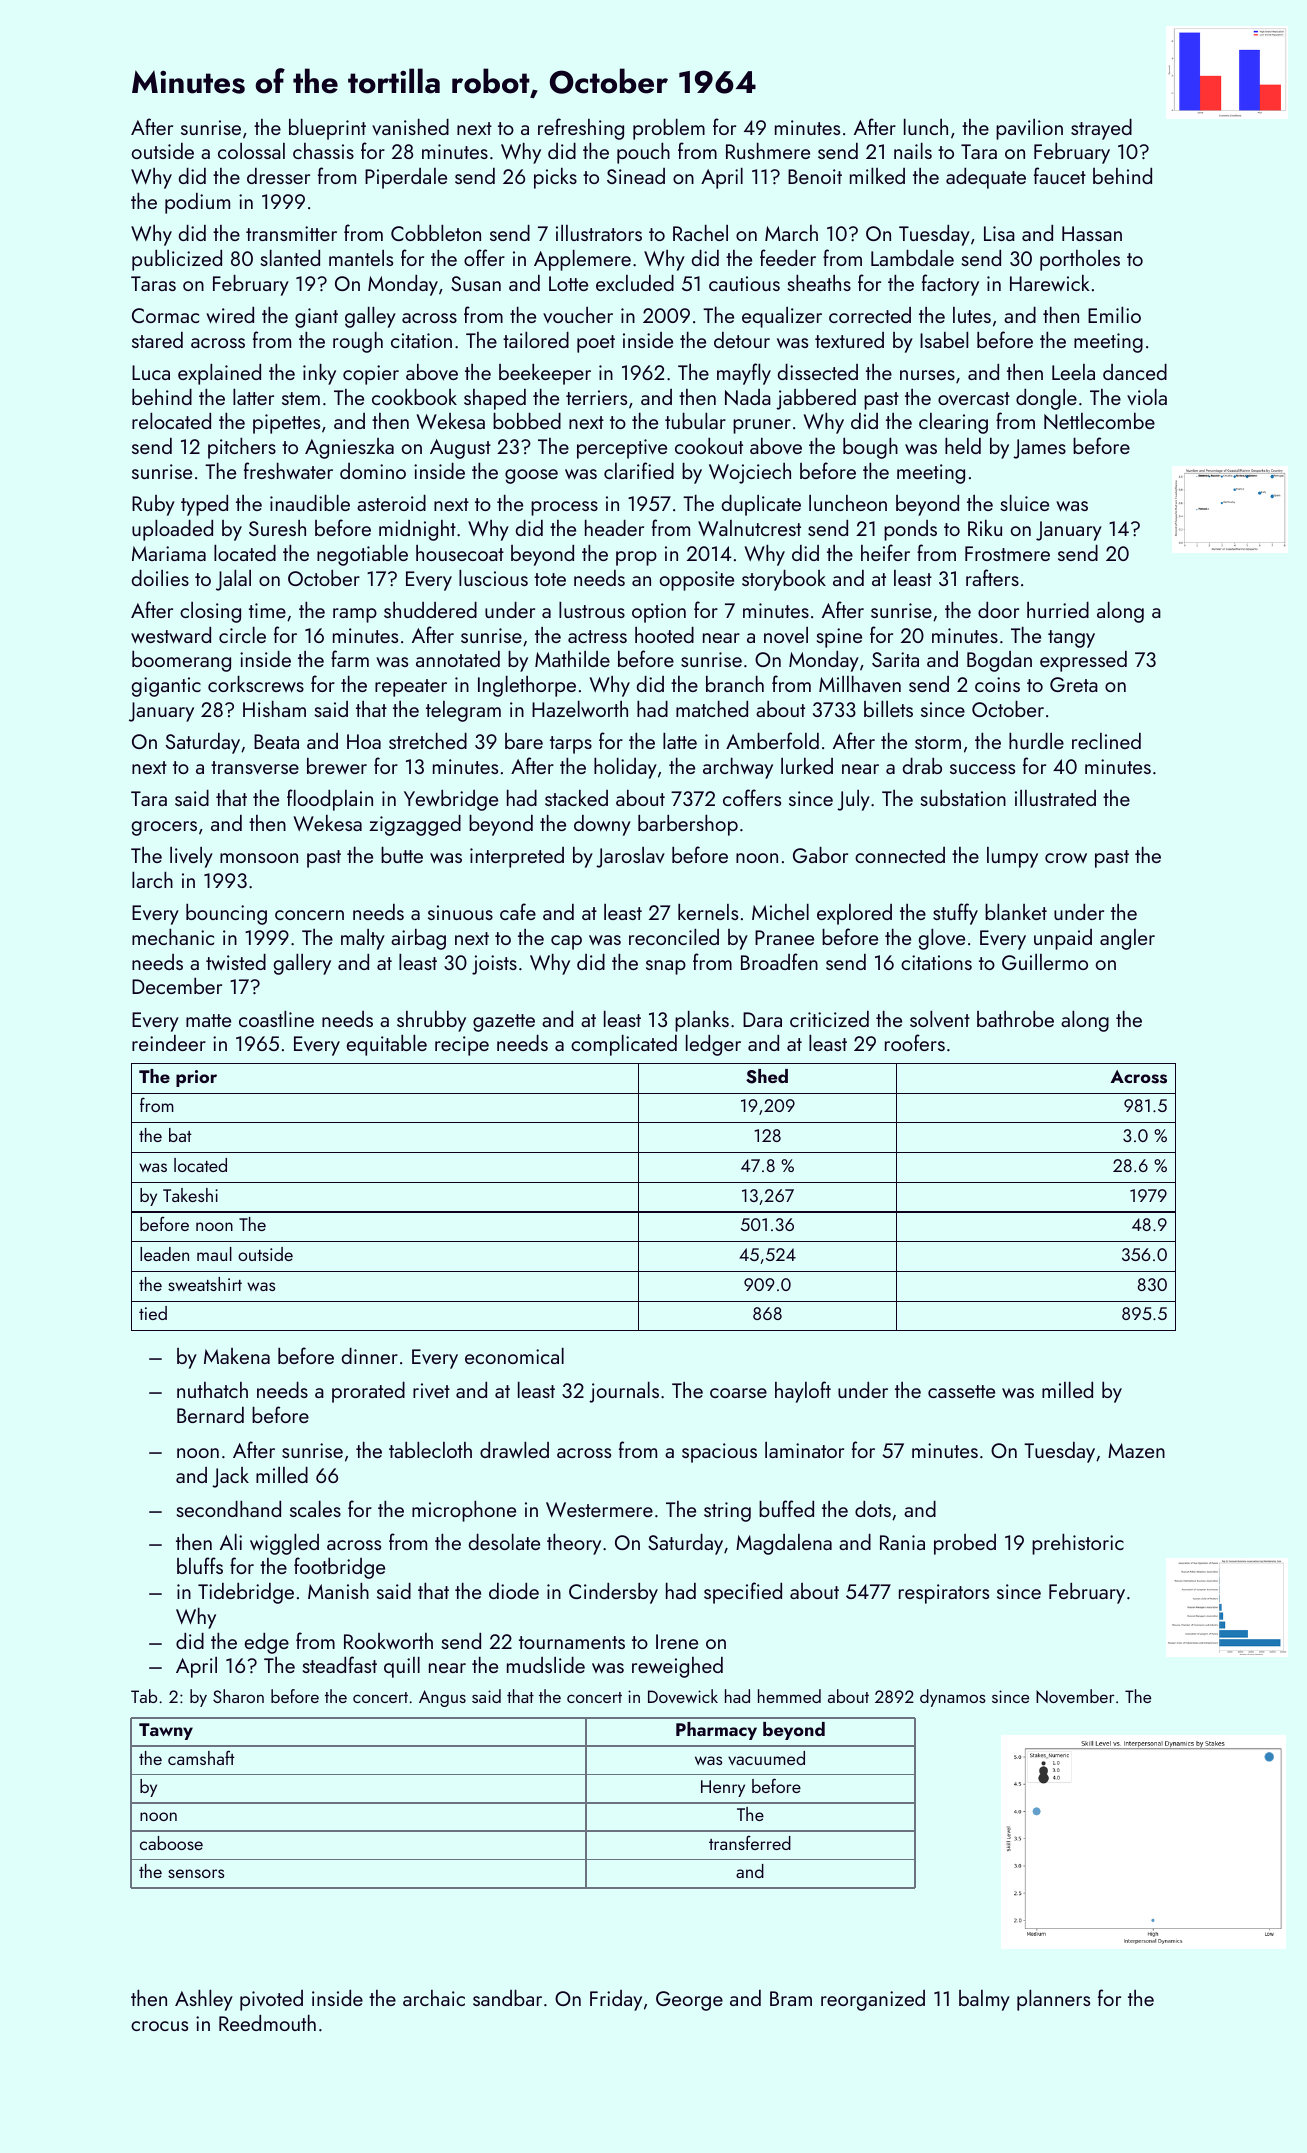 The width and height of the screenshot is (1307, 2153). I want to click on success, so click(982, 769).
